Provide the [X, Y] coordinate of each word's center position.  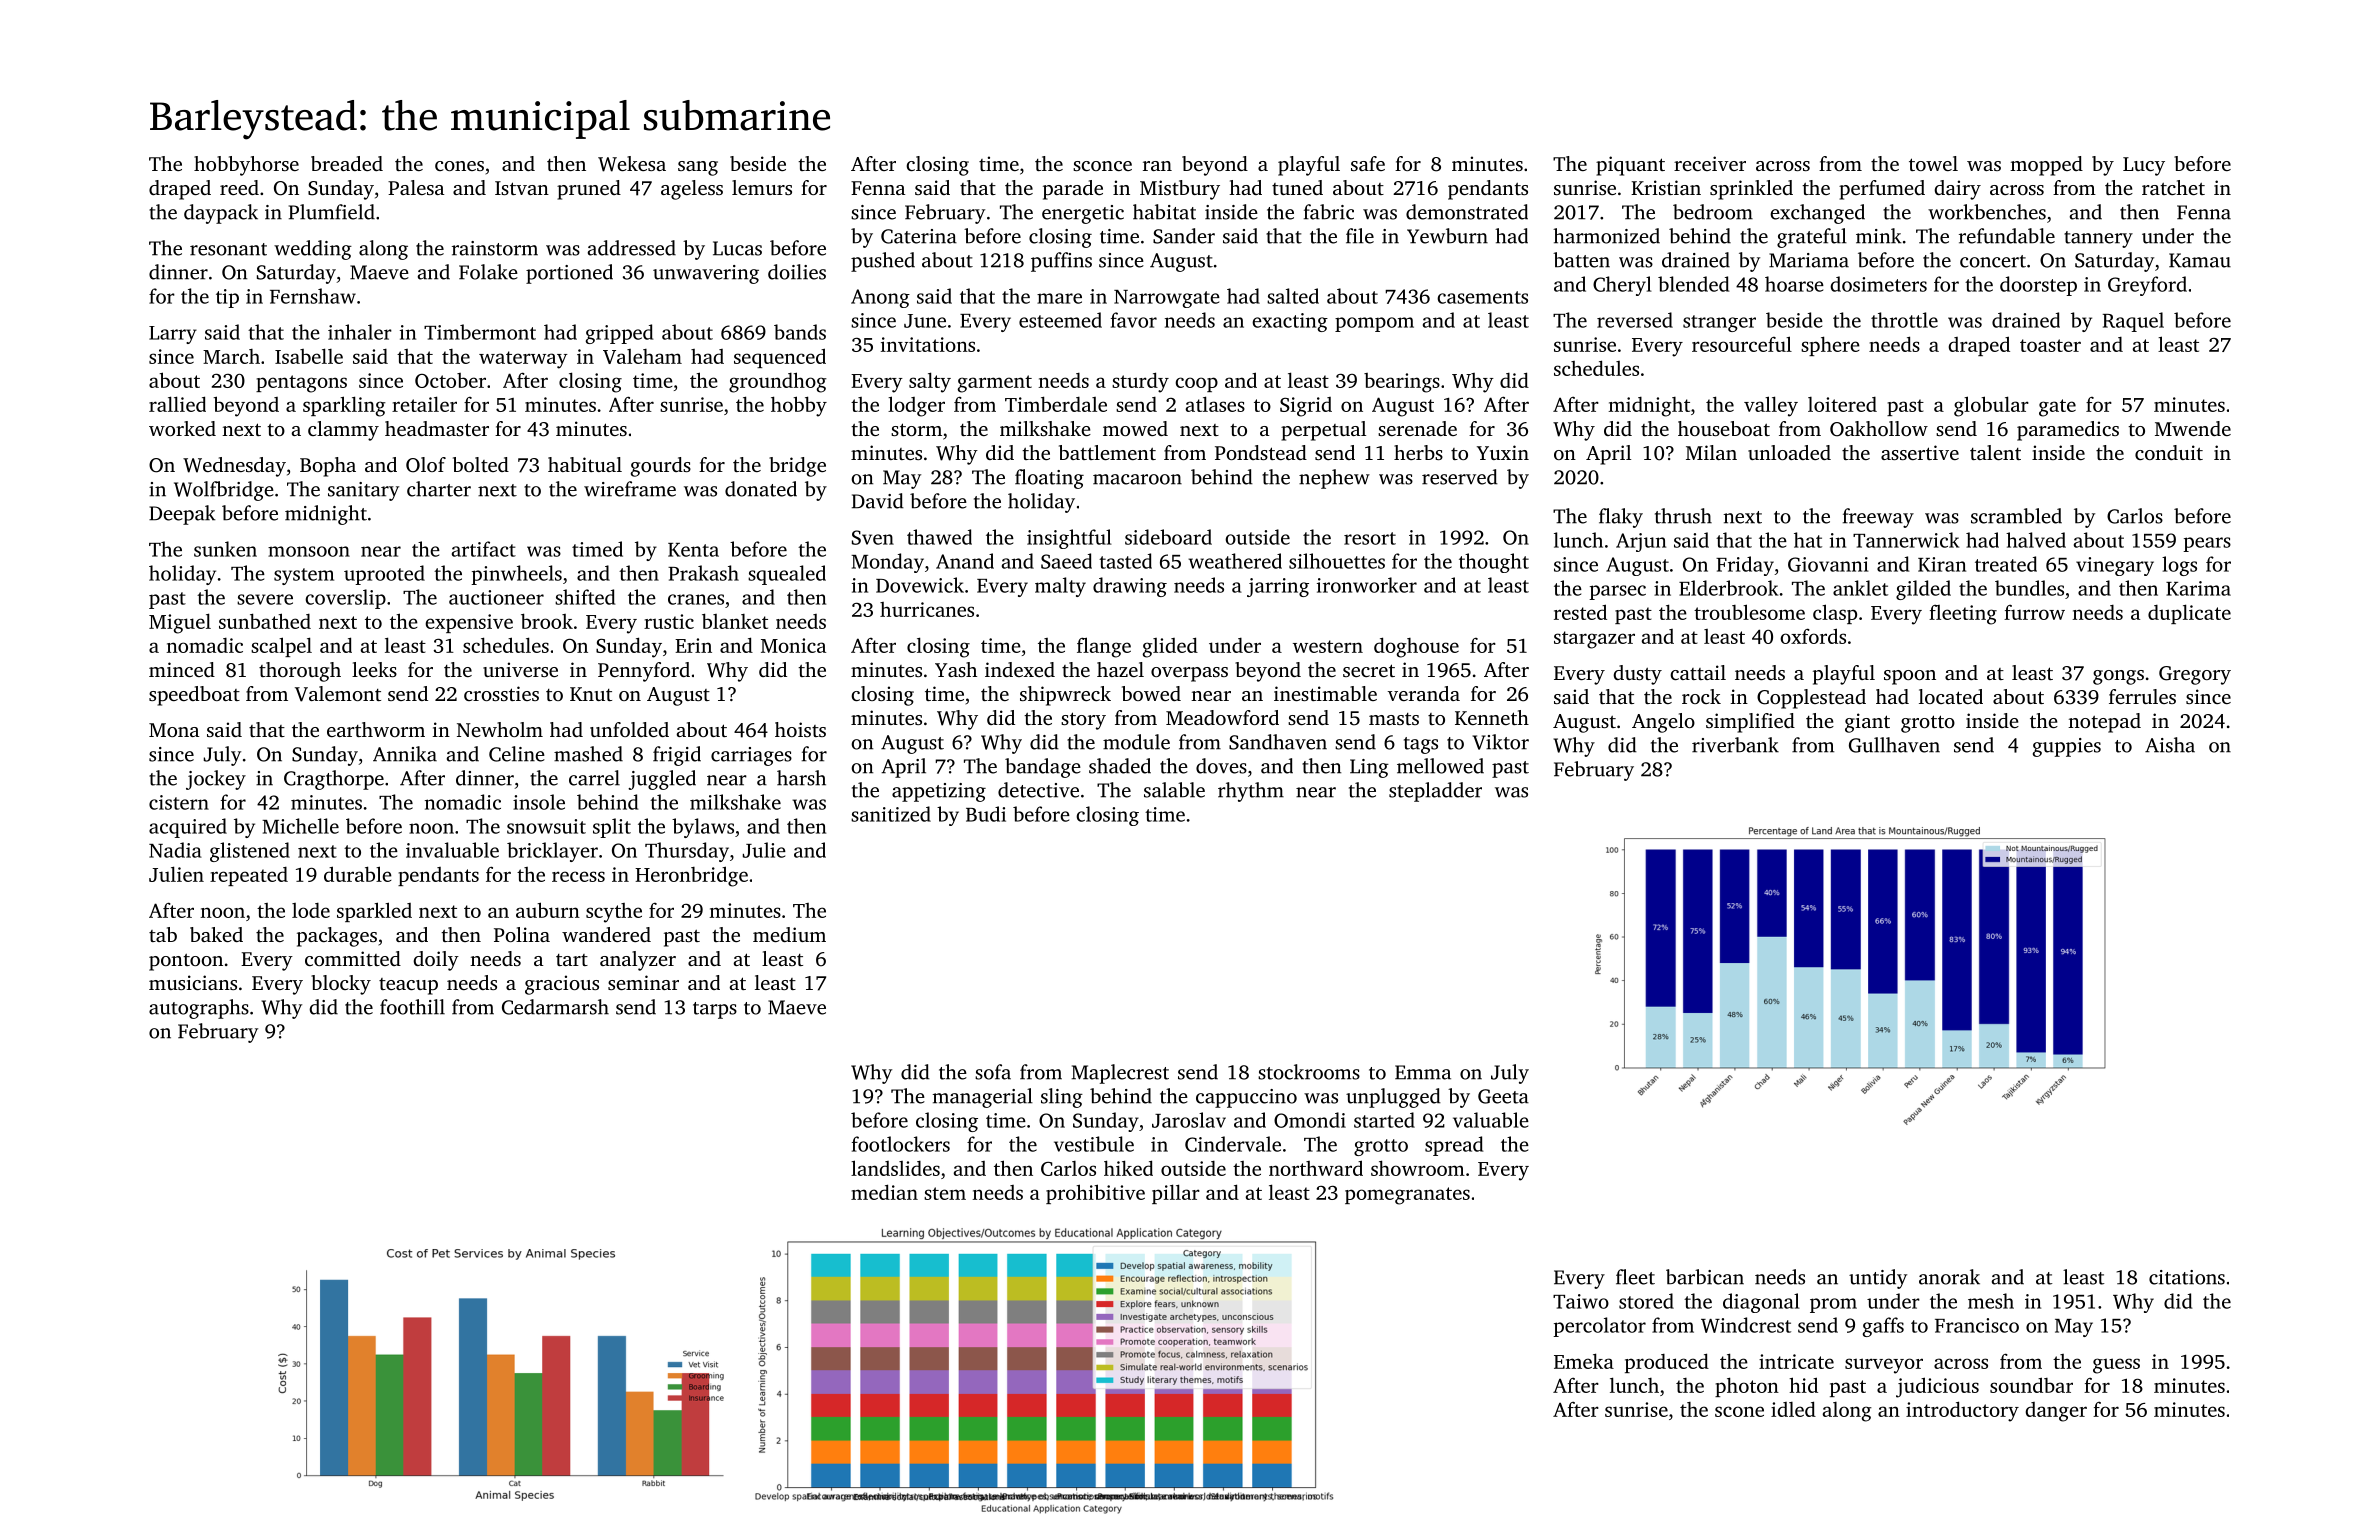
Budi [986, 814]
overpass [1189, 674]
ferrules [2142, 696]
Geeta [1503, 1096]
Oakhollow [1879, 429]
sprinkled [1751, 190]
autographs [199, 1009]
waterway [523, 360]
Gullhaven [1894, 745]
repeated [249, 876]
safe [1368, 163]
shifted [585, 597]
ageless [692, 190]
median [884, 1192]
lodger [916, 406]
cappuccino [1246, 1098]
